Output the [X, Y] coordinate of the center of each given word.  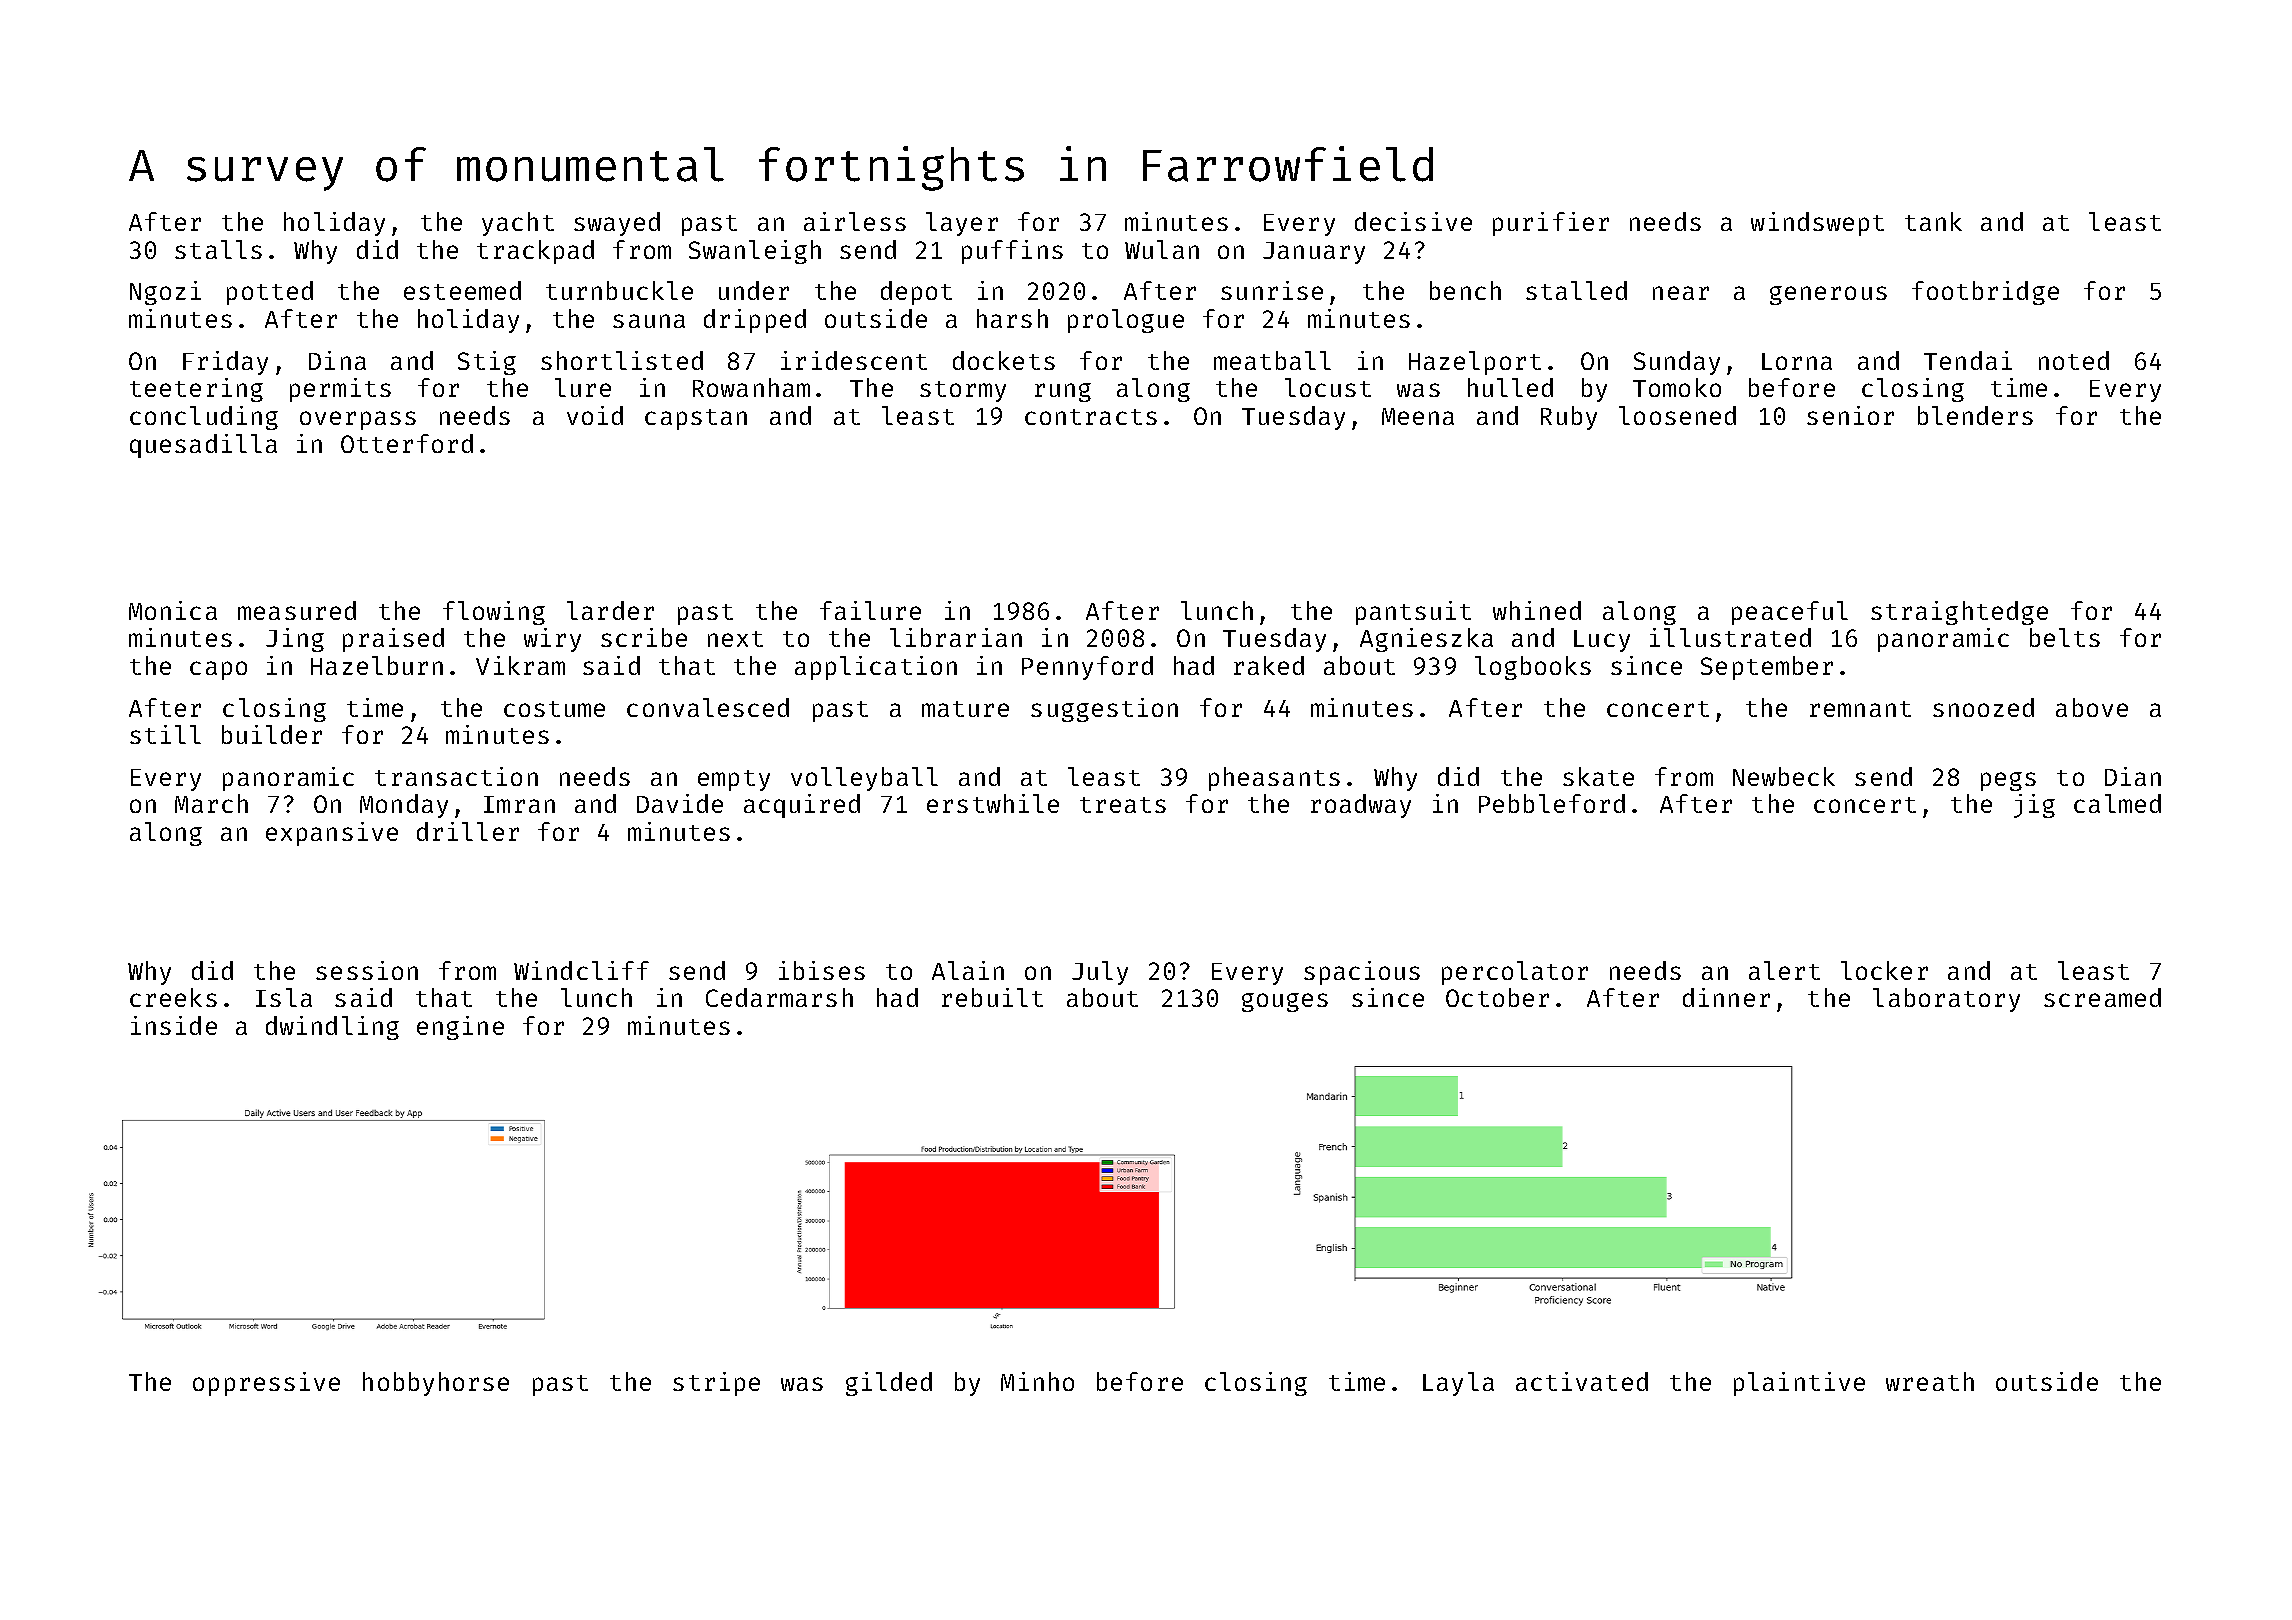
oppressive [266, 1384]
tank [1933, 221]
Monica [173, 610]
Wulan [1162, 249]
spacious [1362, 973]
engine [460, 1028]
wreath [1930, 1381]
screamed [2102, 997]
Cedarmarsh [779, 997]
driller [468, 831]
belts [2065, 637]
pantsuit [1413, 613]
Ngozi [165, 293]
